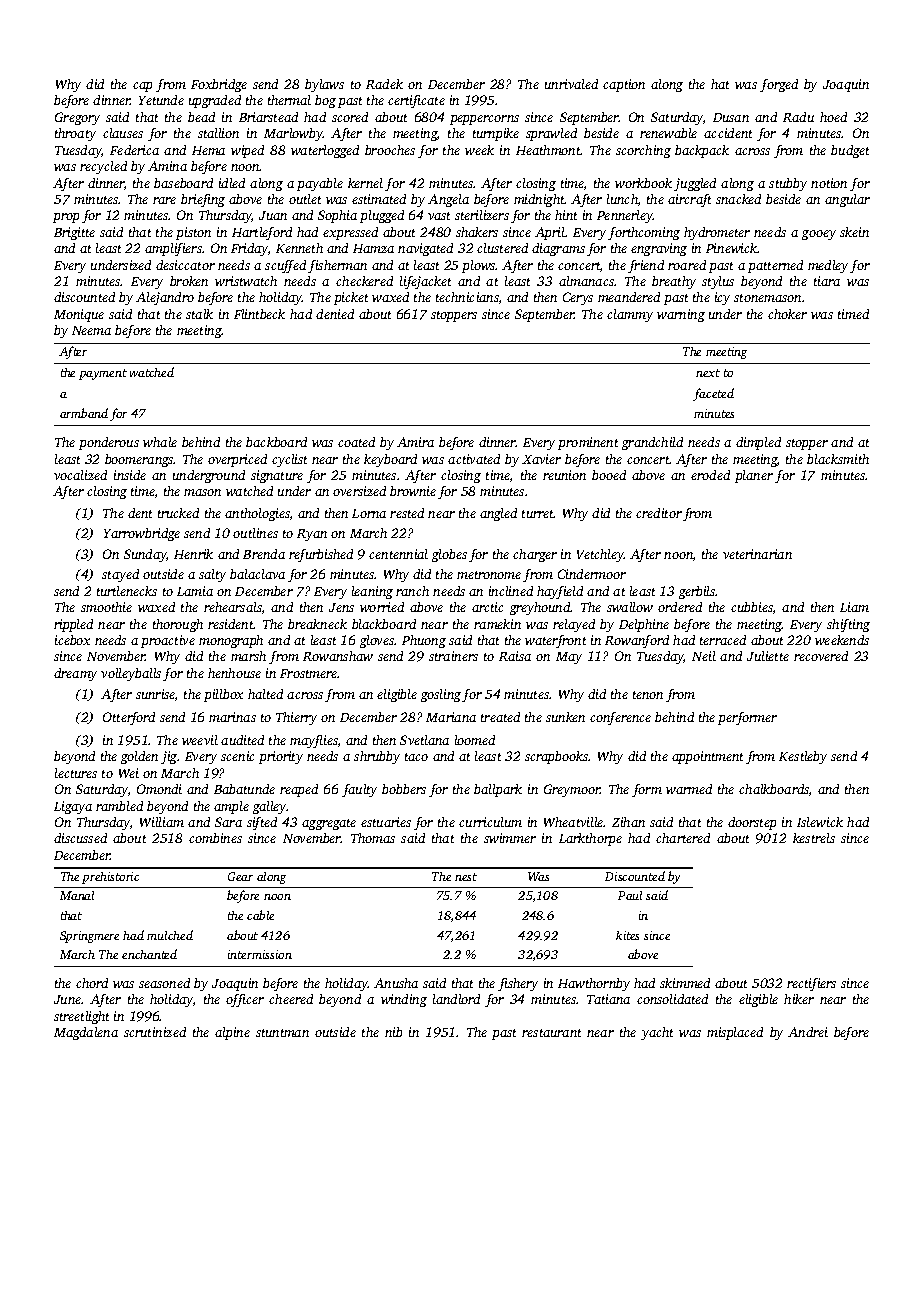  I want to click on stayed, so click(120, 575).
